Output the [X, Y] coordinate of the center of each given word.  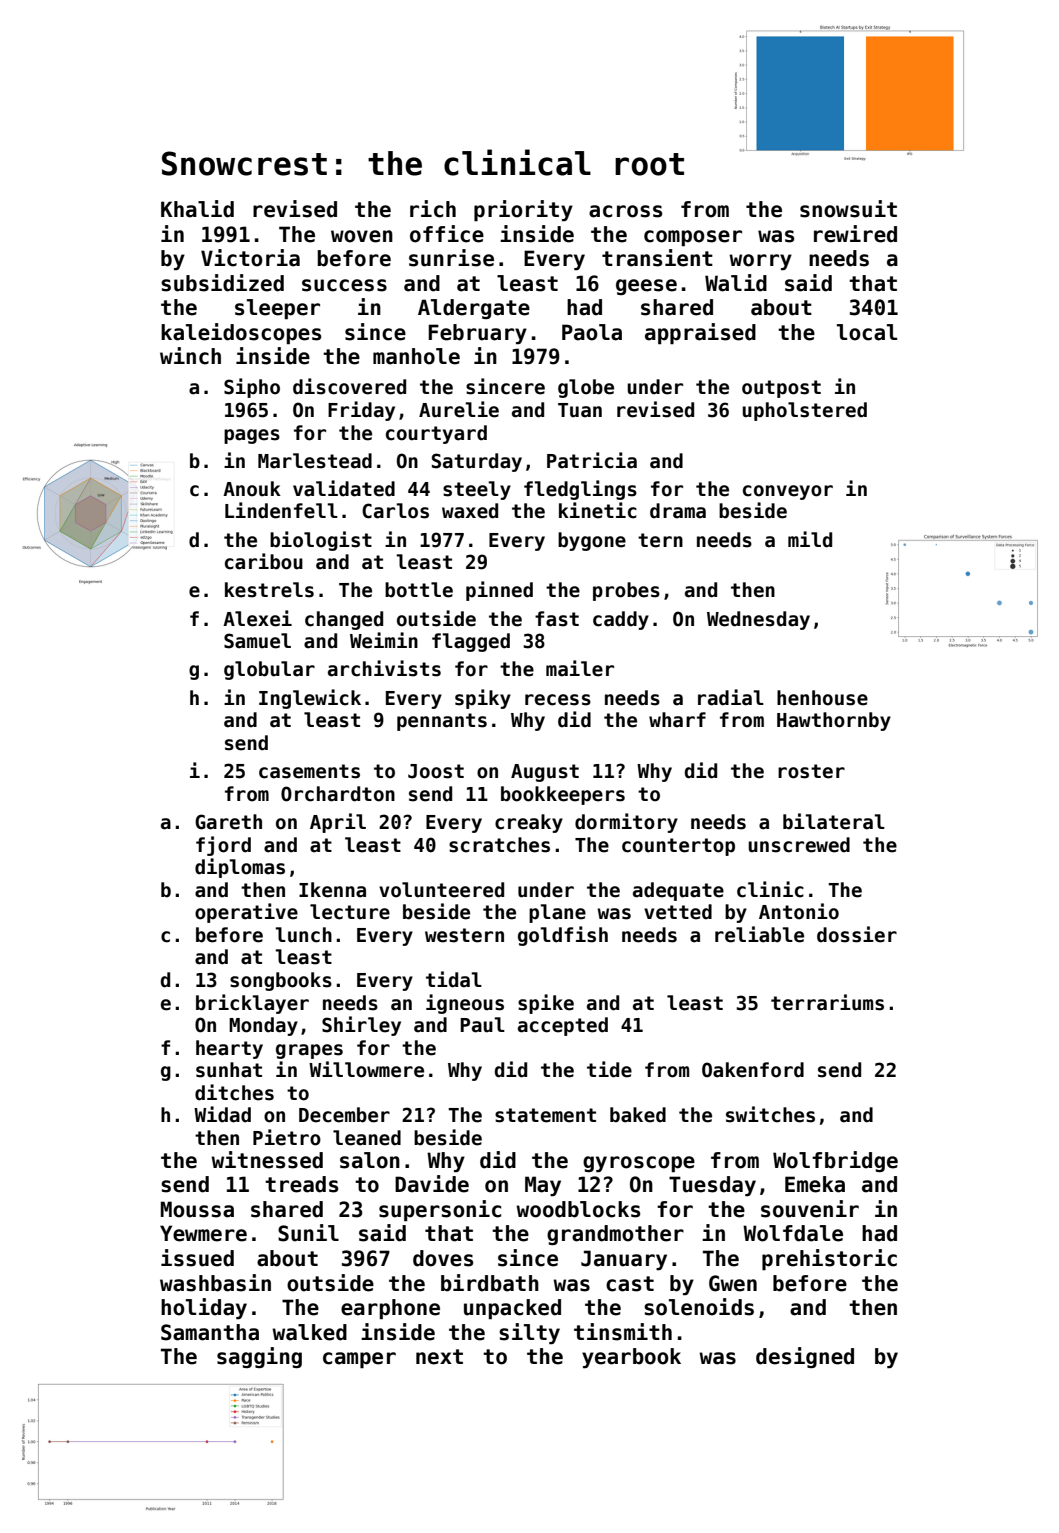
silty [529, 1334]
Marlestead [315, 461]
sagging [259, 1357]
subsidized [222, 283]
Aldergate [474, 309]
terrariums [827, 1002]
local [867, 332]
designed [805, 1357]
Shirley [361, 1026]
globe [586, 388]
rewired [855, 234]
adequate [678, 891]
